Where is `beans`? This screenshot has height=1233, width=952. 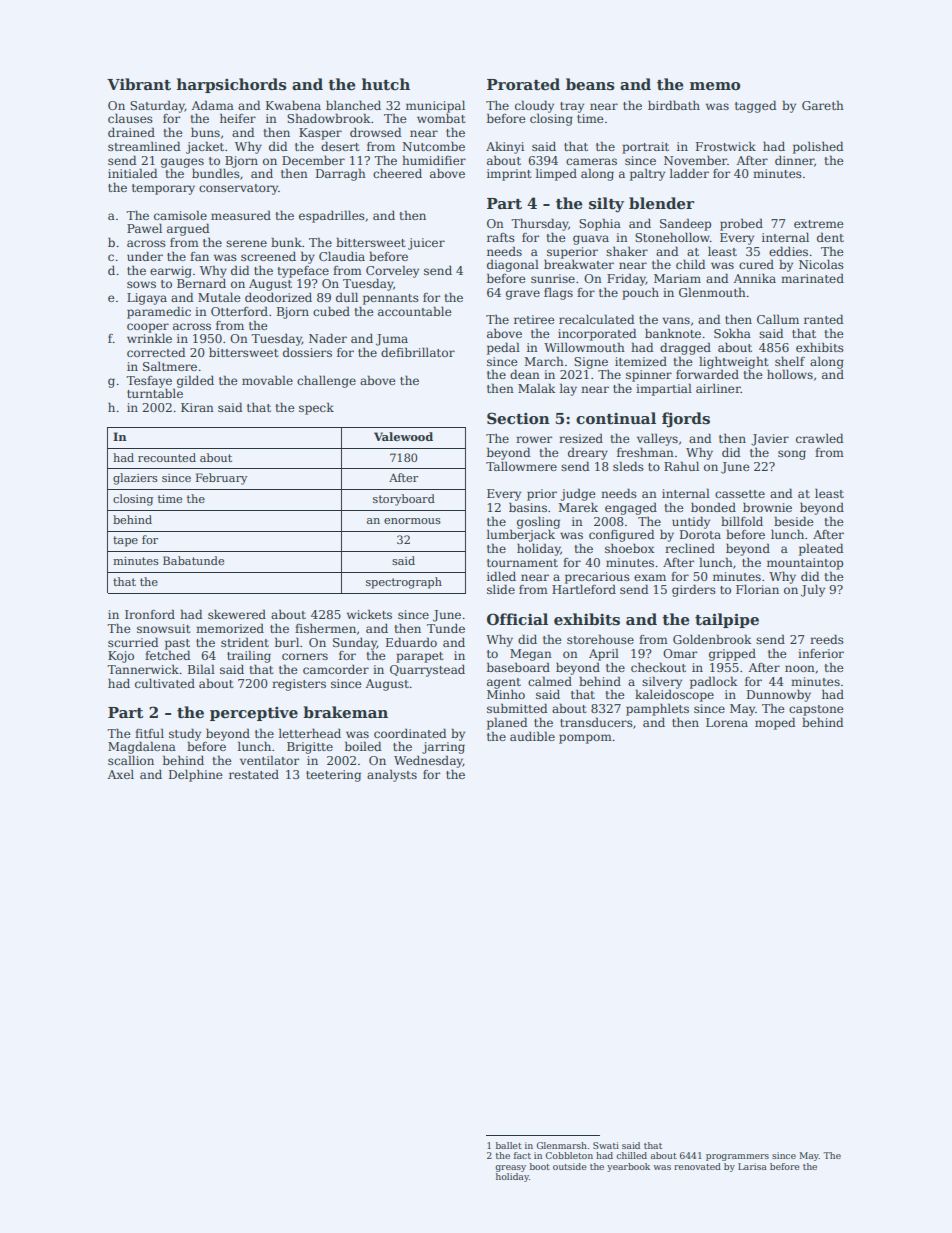
beans is located at coordinates (590, 84).
